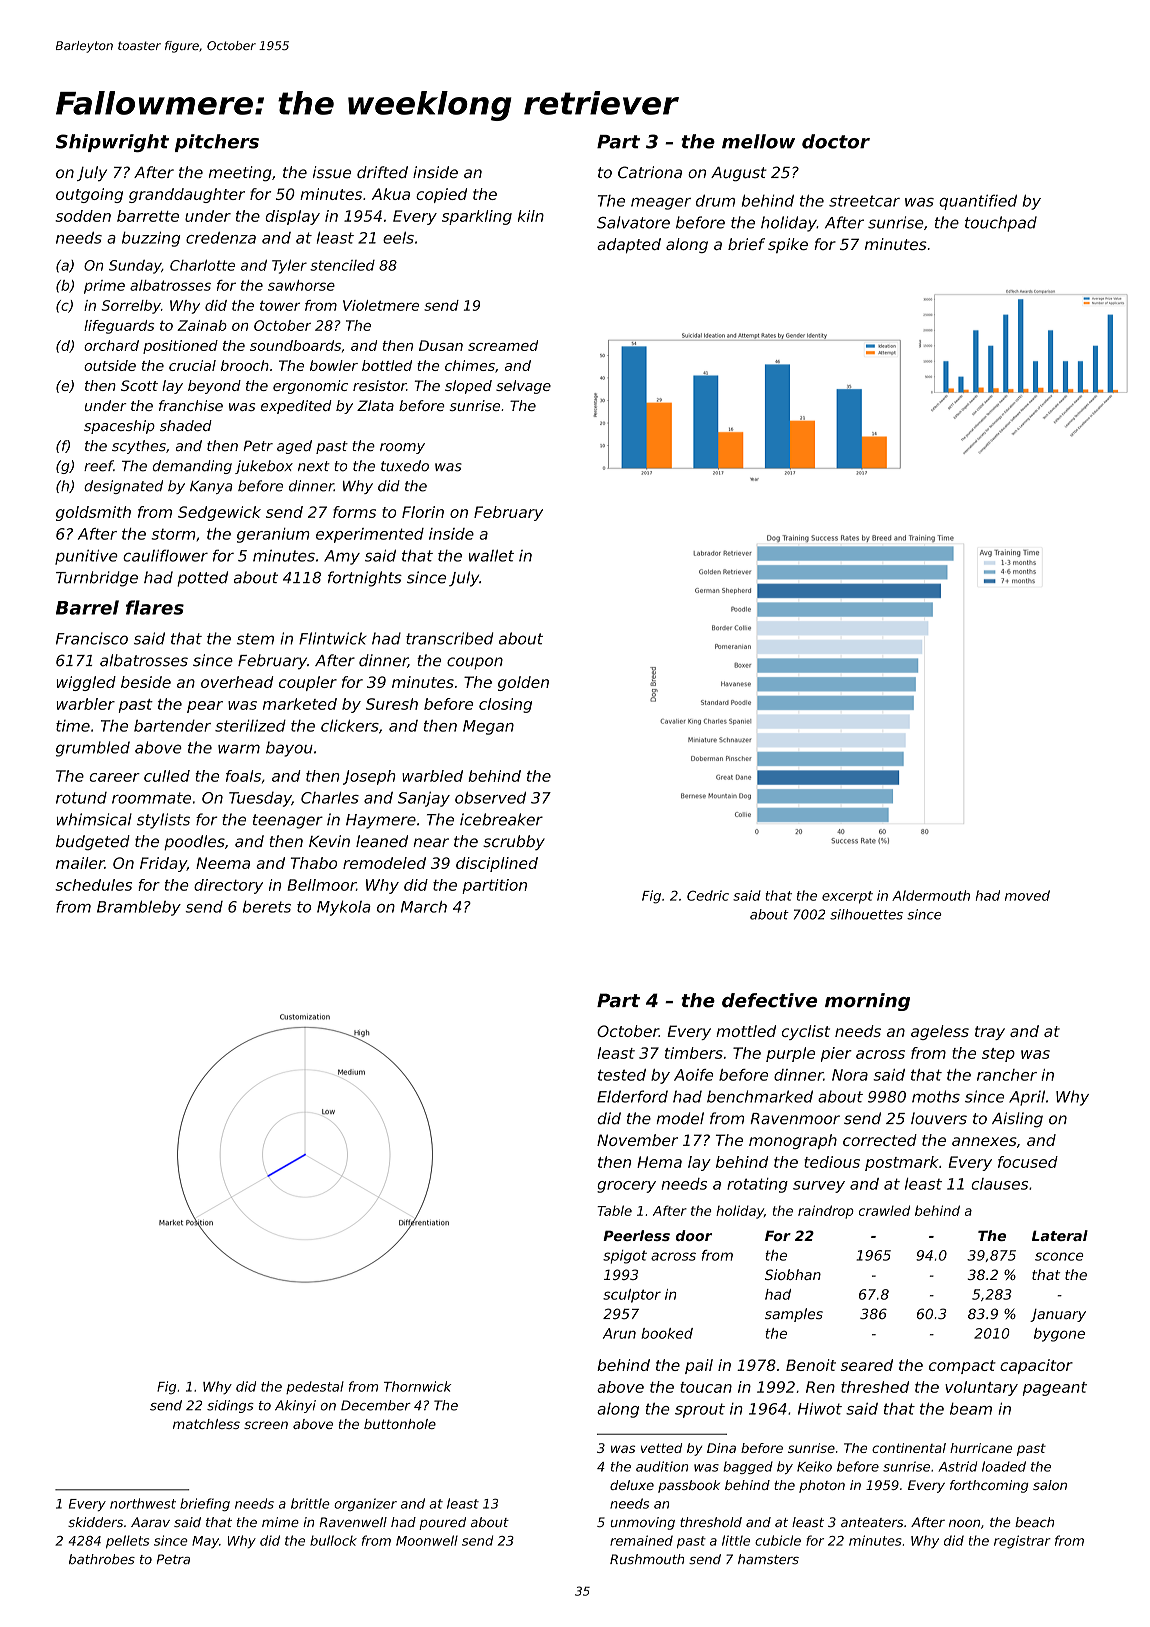  What do you see at coordinates (267, 907) in the screenshot?
I see `berets` at bounding box center [267, 907].
